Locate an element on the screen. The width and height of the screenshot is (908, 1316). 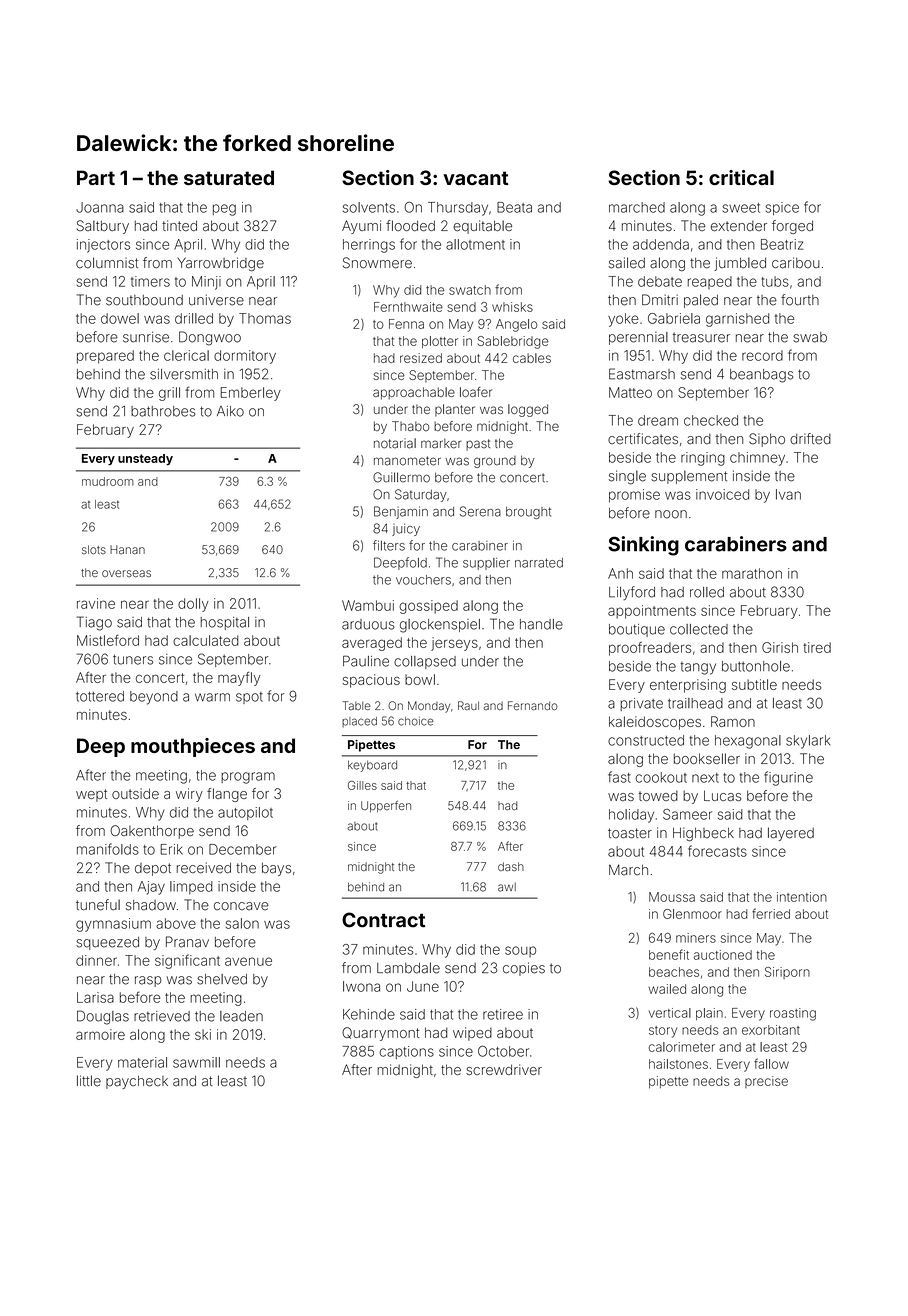
Part is located at coordinates (96, 177).
